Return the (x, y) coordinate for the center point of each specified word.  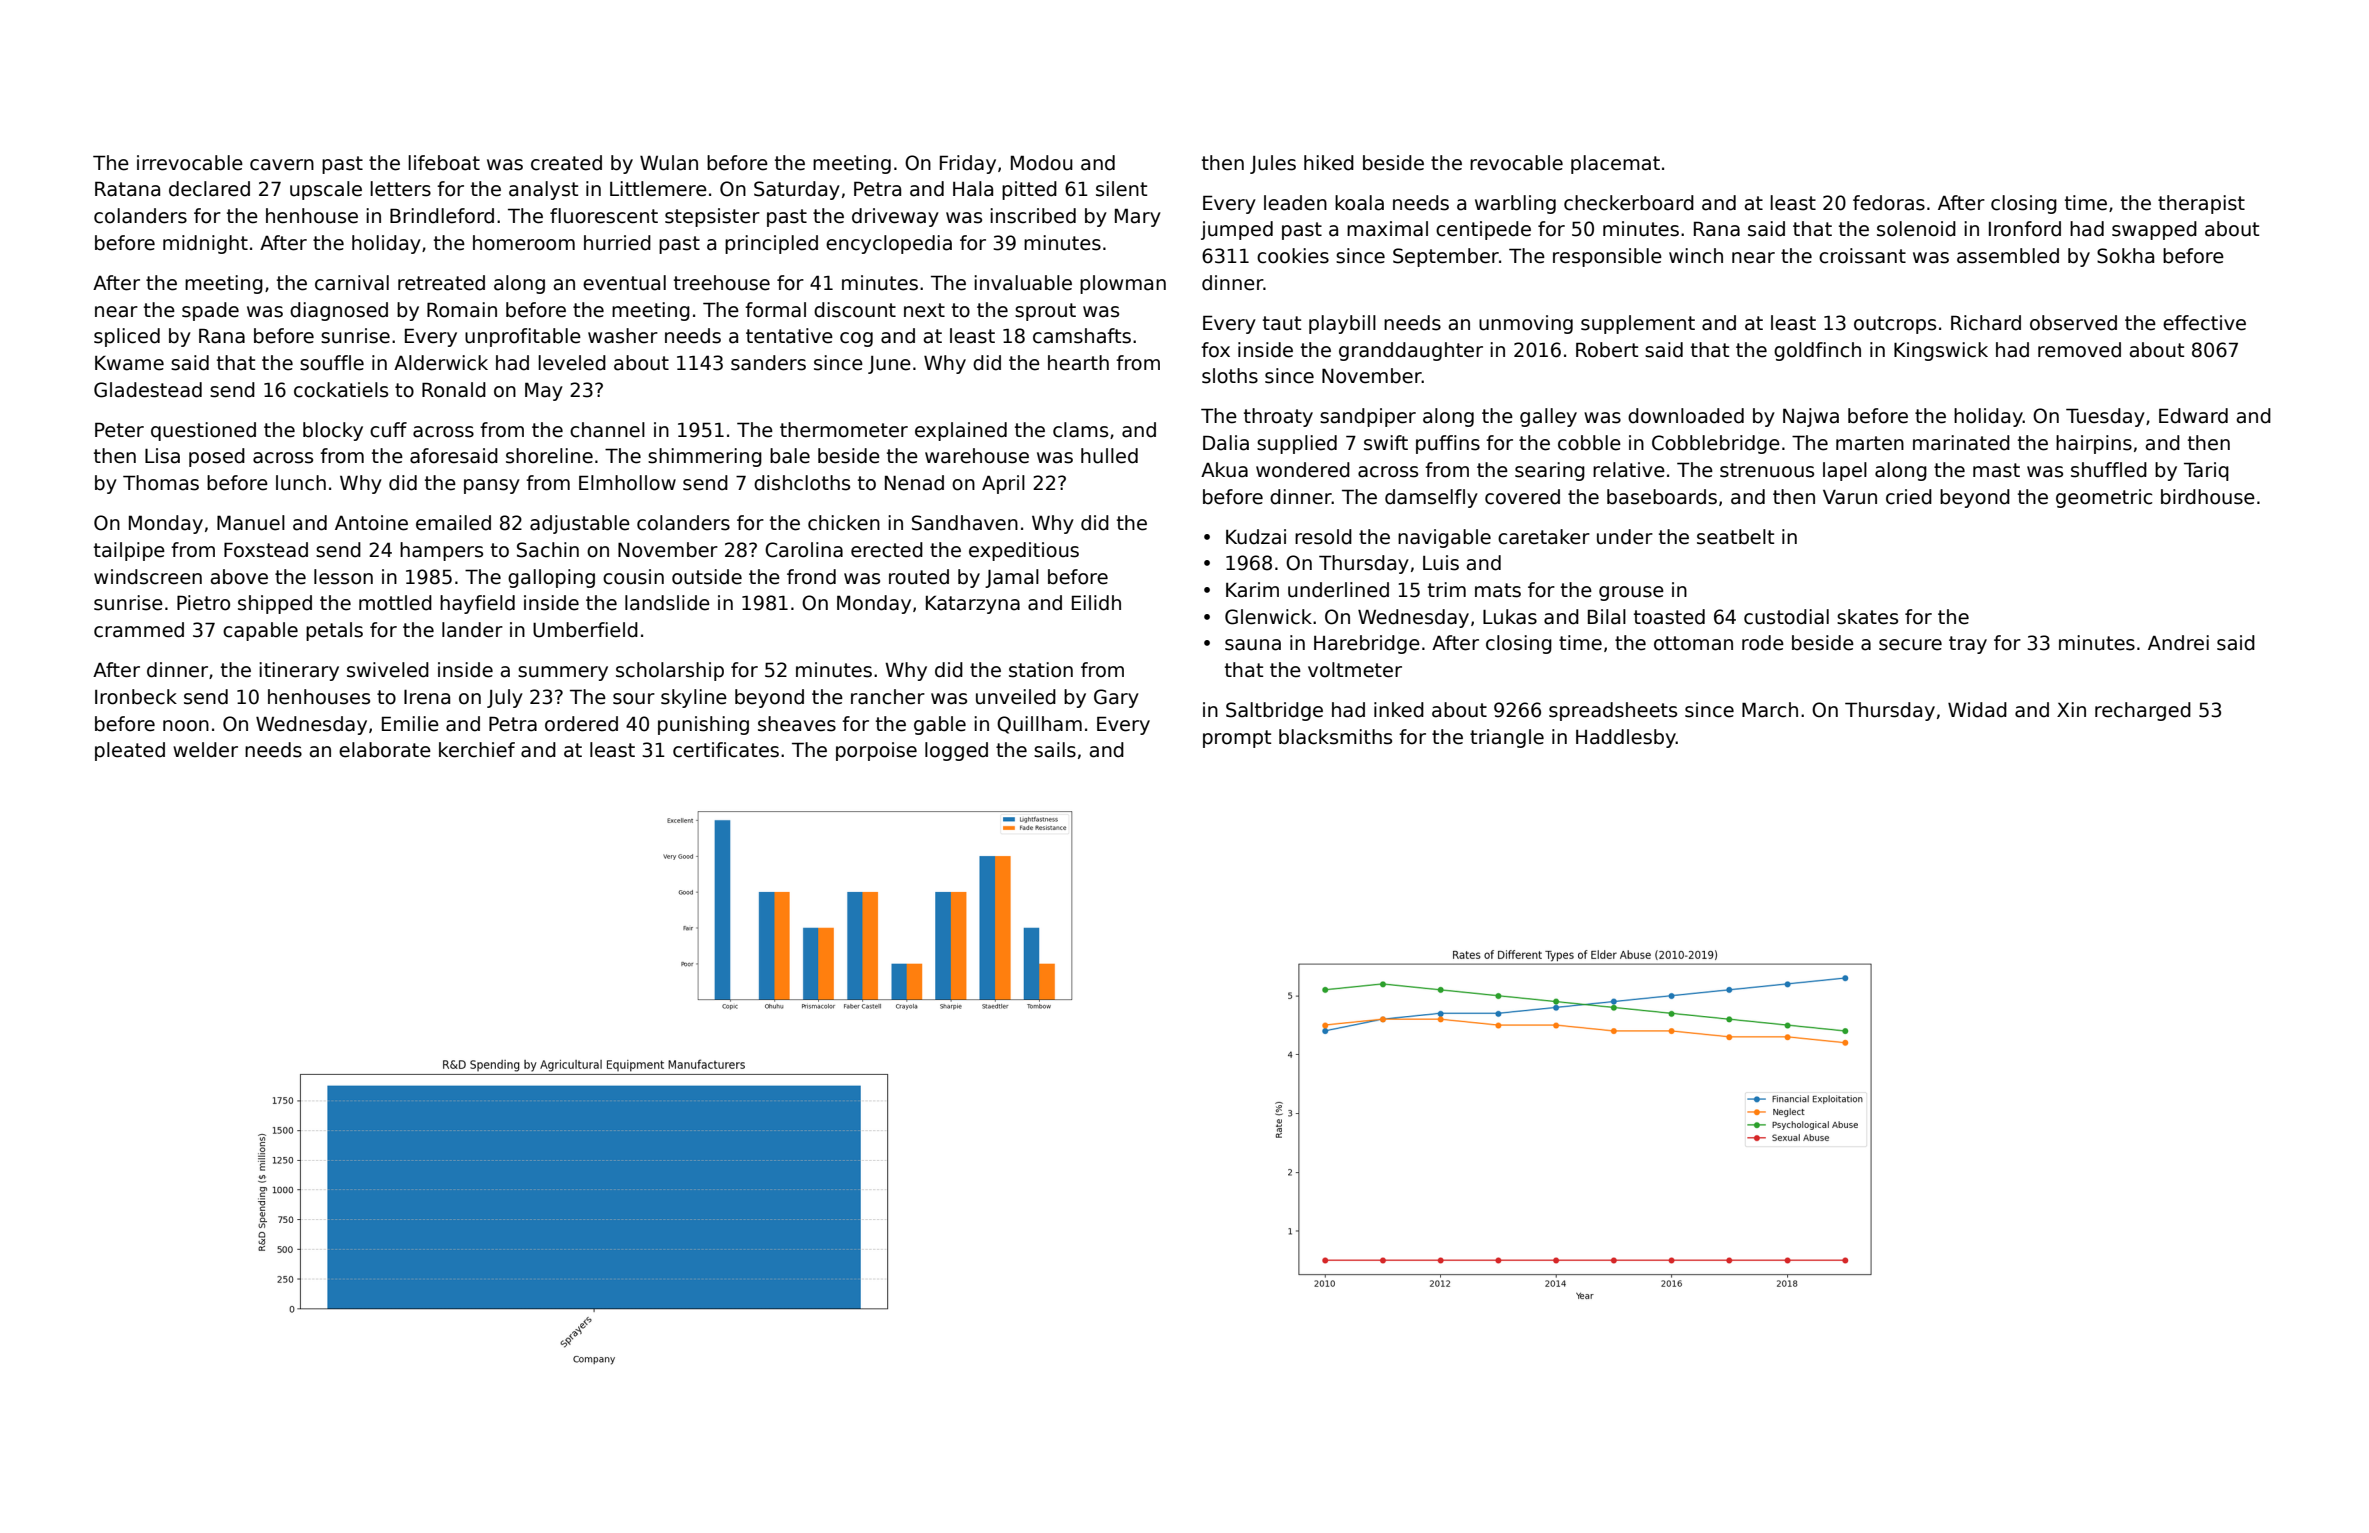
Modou (1042, 163)
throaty (1278, 417)
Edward (2193, 416)
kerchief (477, 750)
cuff (388, 430)
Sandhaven (965, 523)
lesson (343, 577)
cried (1909, 497)
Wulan (669, 163)
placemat (1615, 164)
